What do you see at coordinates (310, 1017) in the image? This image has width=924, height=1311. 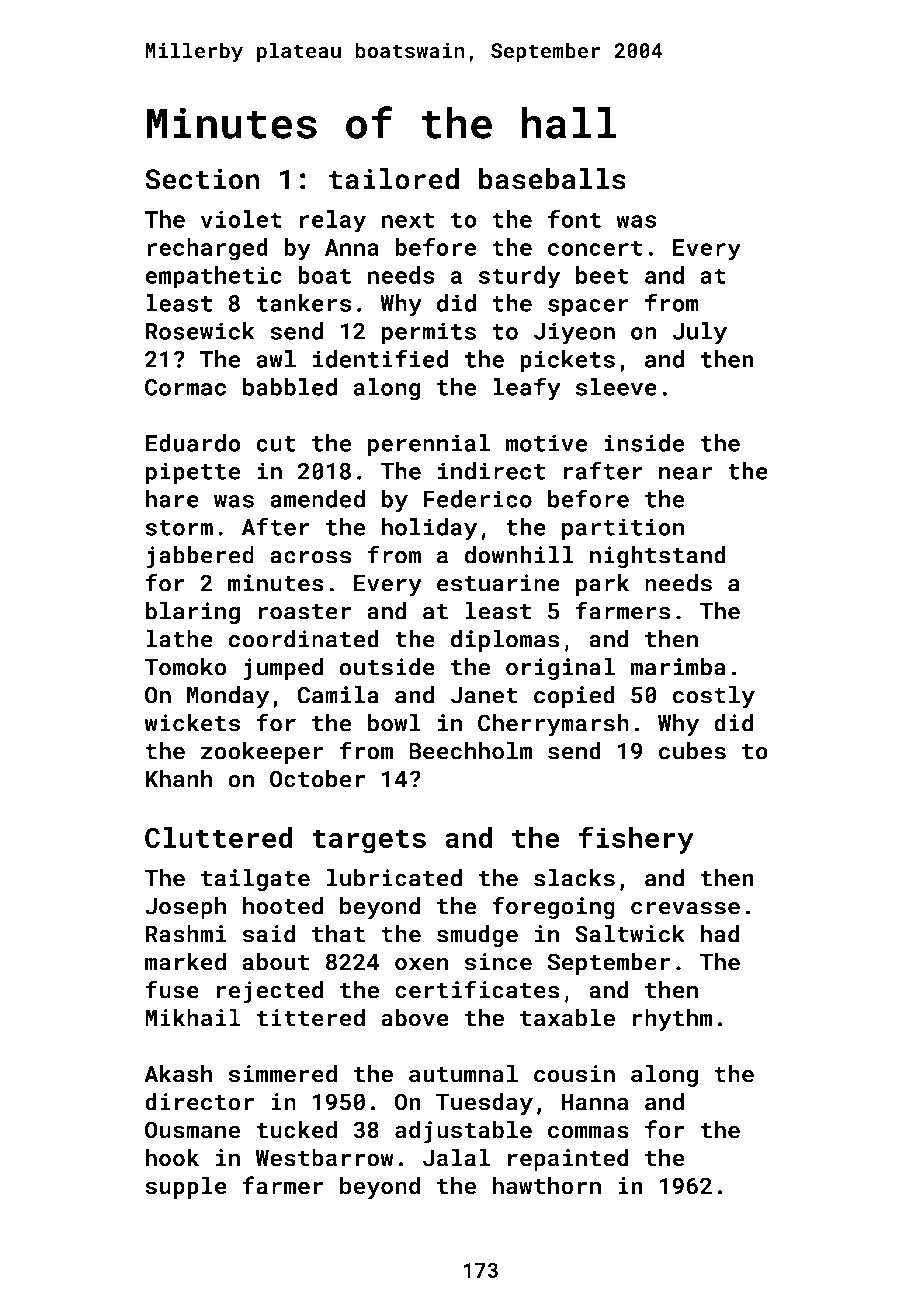 I see `tittered` at bounding box center [310, 1017].
